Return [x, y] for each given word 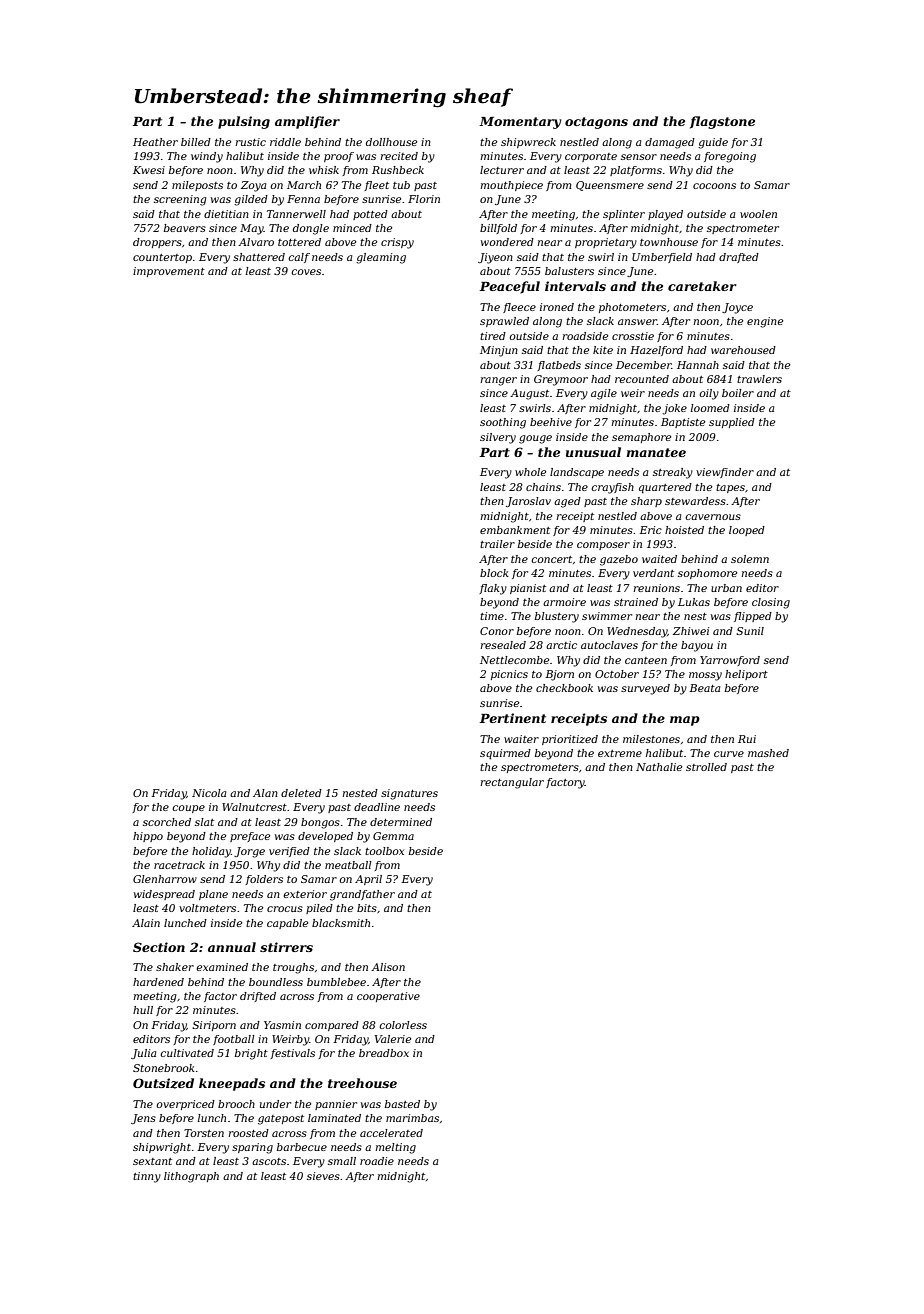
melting [395, 1148]
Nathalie [659, 767]
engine [765, 322]
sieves [323, 1176]
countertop [162, 258]
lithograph [191, 1177]
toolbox [384, 851]
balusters [569, 271]
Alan [265, 793]
